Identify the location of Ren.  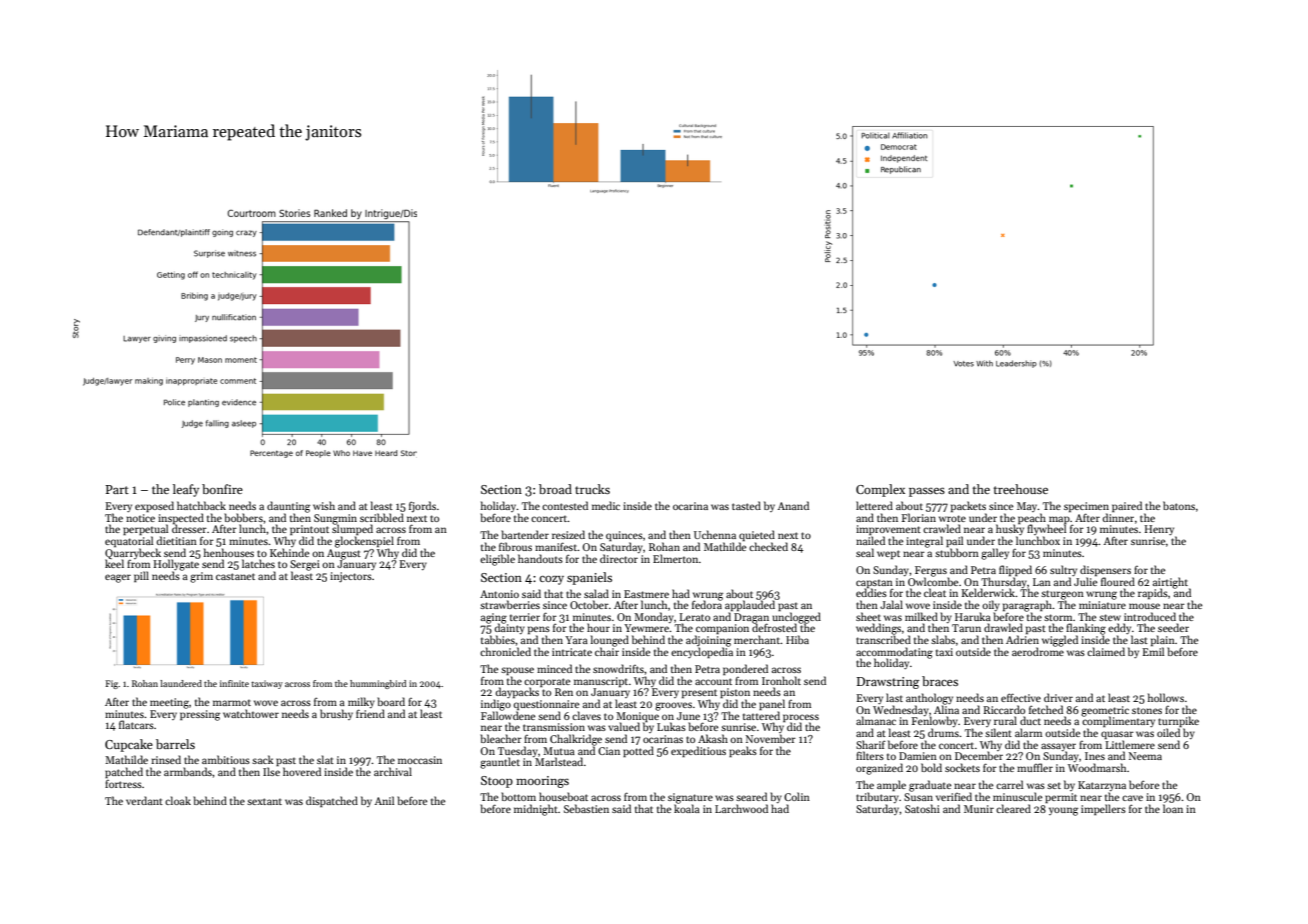
(564, 692).
